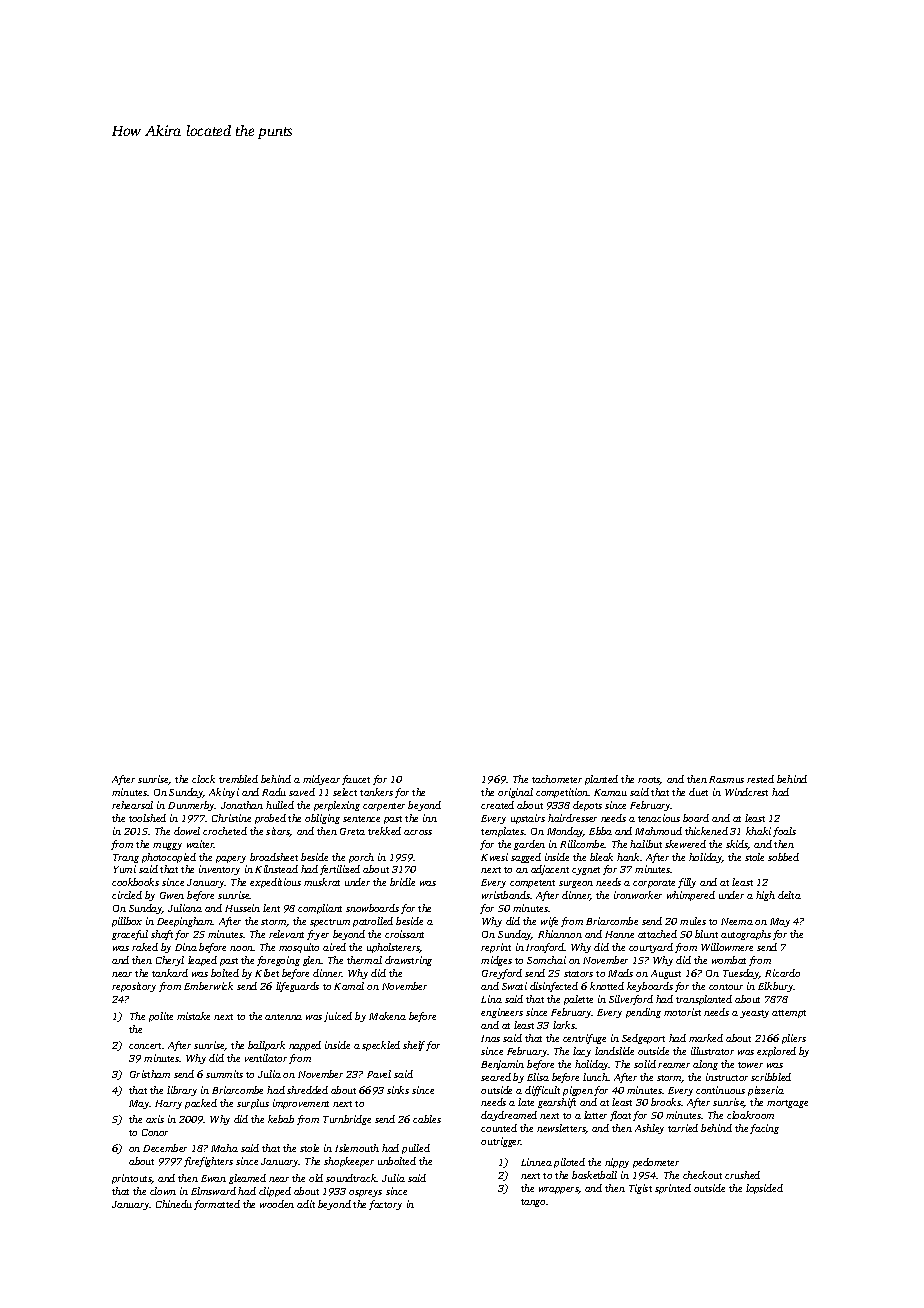  What do you see at coordinates (787, 1104) in the screenshot?
I see `mortgage` at bounding box center [787, 1104].
